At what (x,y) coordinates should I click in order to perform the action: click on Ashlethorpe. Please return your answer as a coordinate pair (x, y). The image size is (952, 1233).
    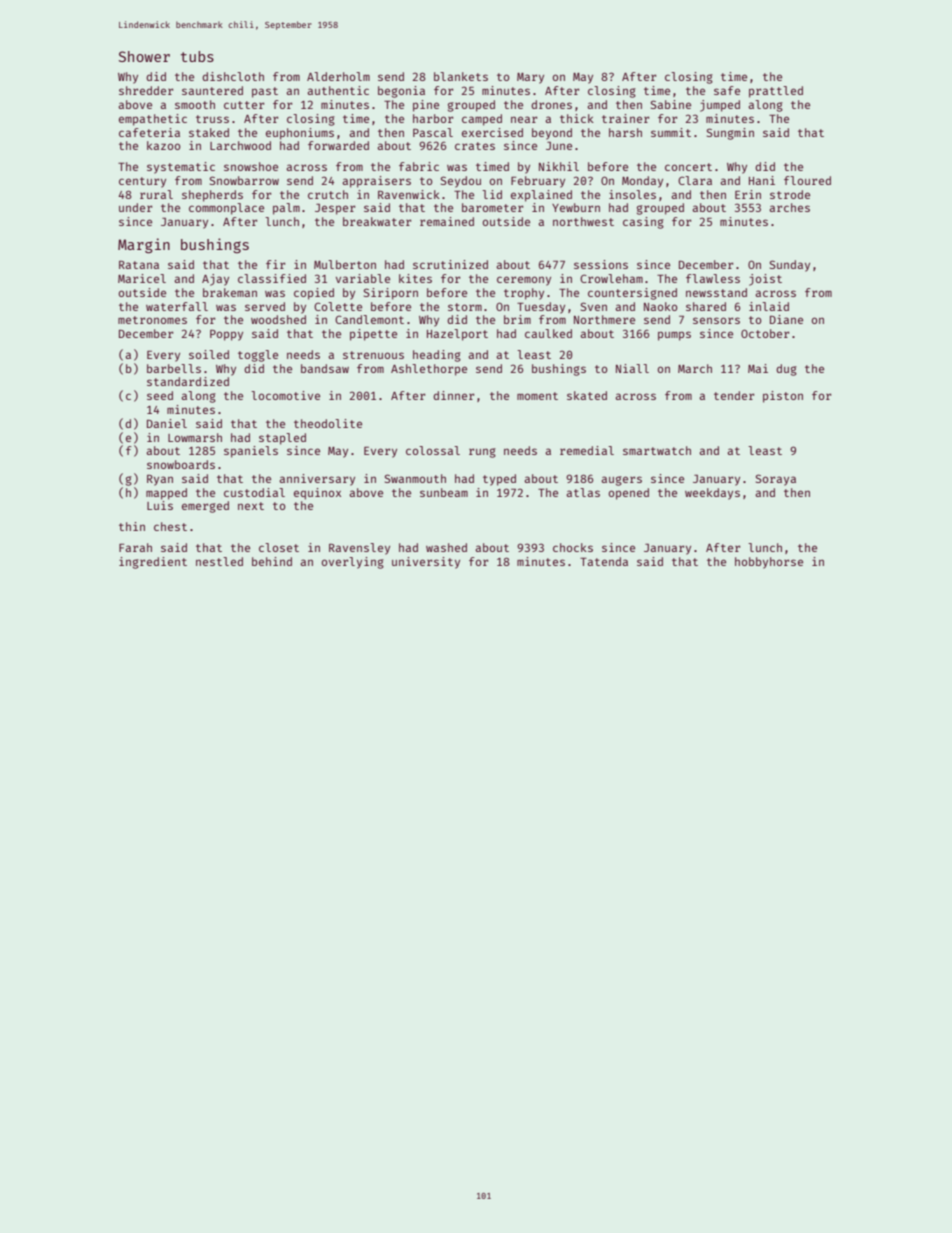
    Looking at the image, I should click on (429, 370).
